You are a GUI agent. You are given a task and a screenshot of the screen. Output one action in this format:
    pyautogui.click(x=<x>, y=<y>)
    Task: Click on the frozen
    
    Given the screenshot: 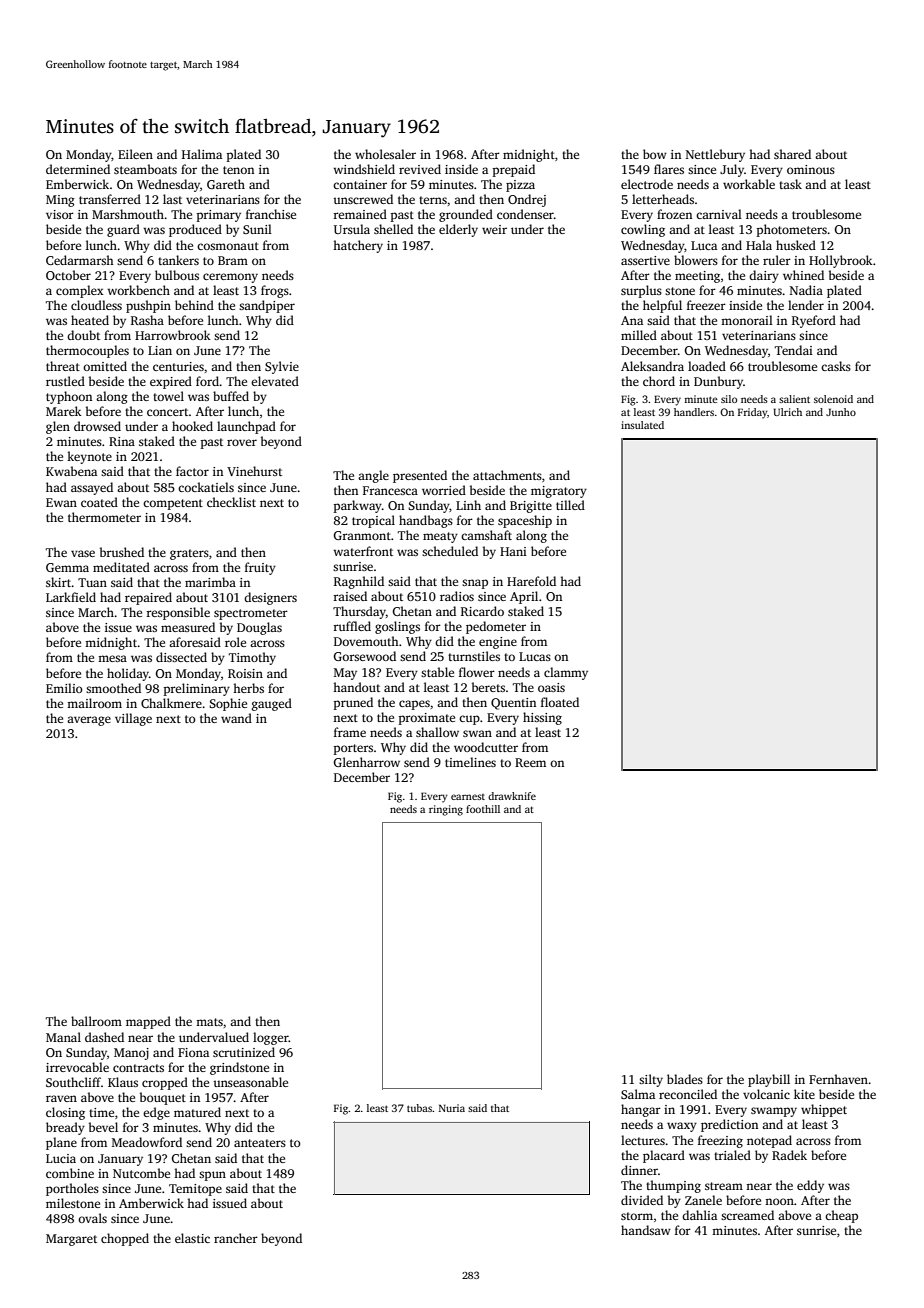 What is the action you would take?
    pyautogui.click(x=674, y=214)
